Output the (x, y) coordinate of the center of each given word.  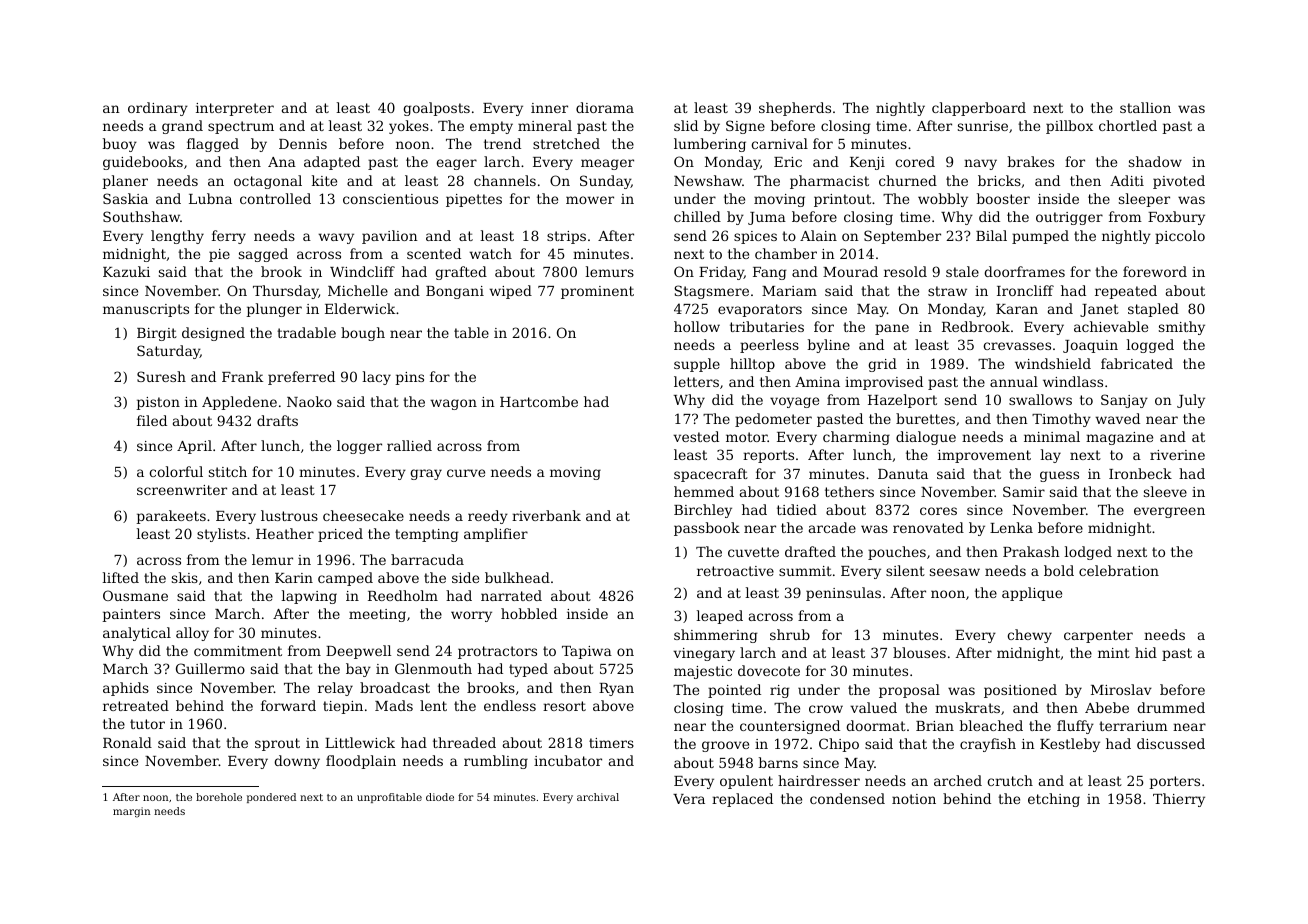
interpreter (235, 109)
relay (335, 689)
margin (131, 812)
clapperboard (979, 109)
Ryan (616, 689)
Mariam (789, 291)
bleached (991, 725)
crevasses (1017, 346)
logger (359, 447)
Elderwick (360, 308)
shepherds (795, 109)
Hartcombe (539, 401)
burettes (925, 418)
